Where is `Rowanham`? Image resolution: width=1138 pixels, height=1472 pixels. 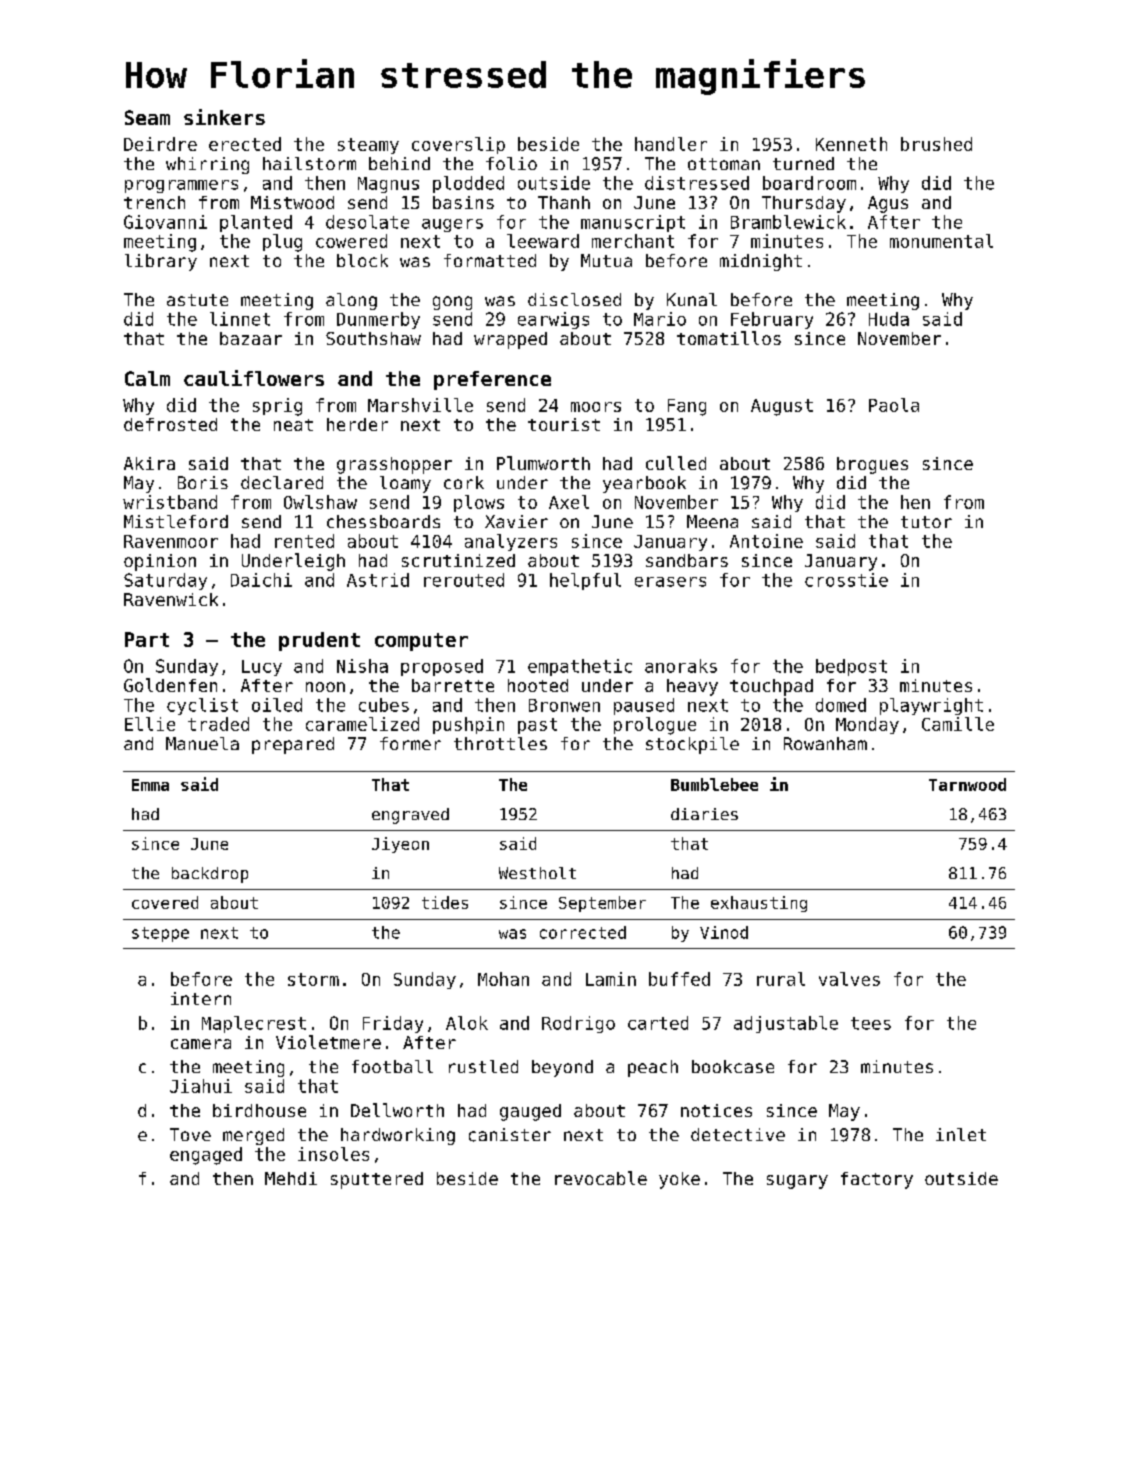
Rowanham is located at coordinates (825, 743).
